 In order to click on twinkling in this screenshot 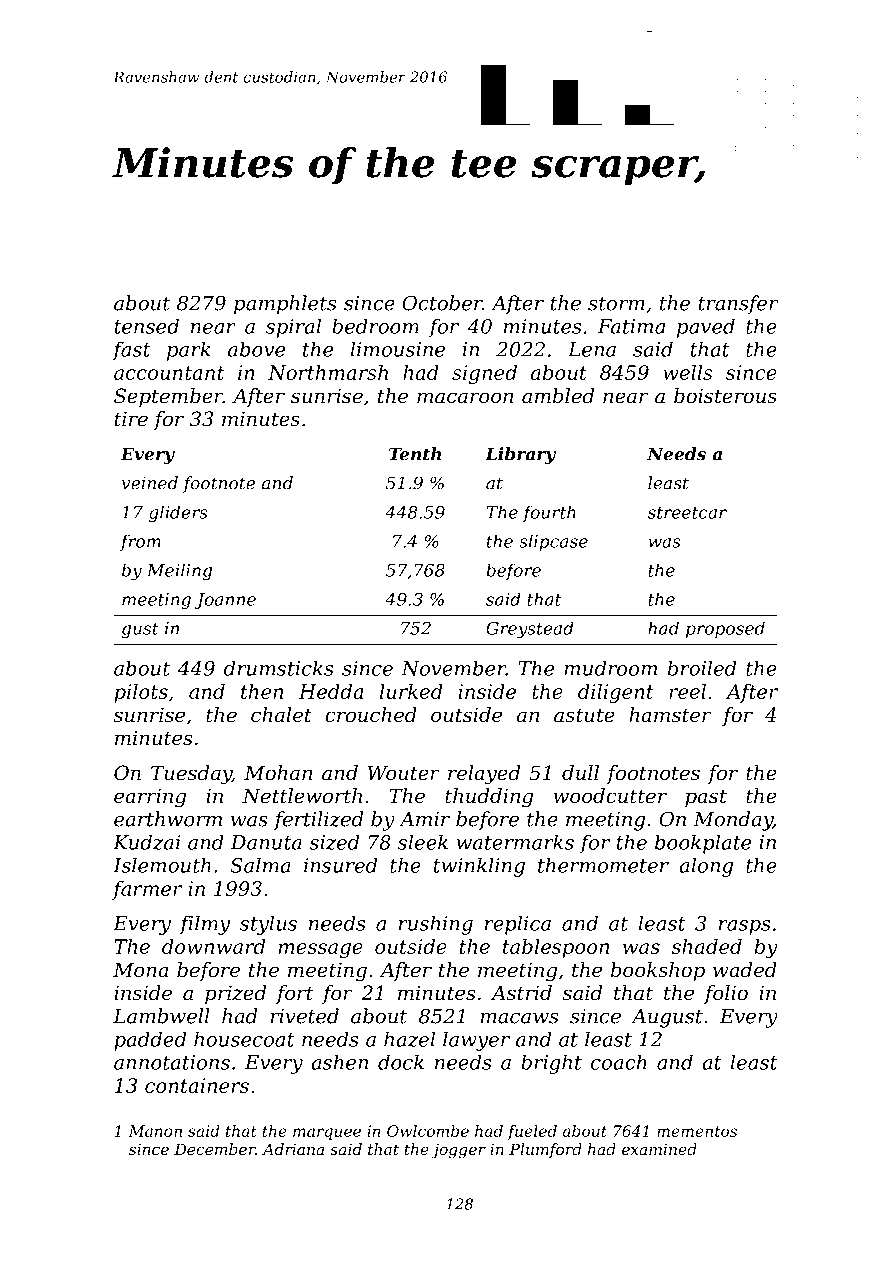, I will do `click(479, 867)`.
